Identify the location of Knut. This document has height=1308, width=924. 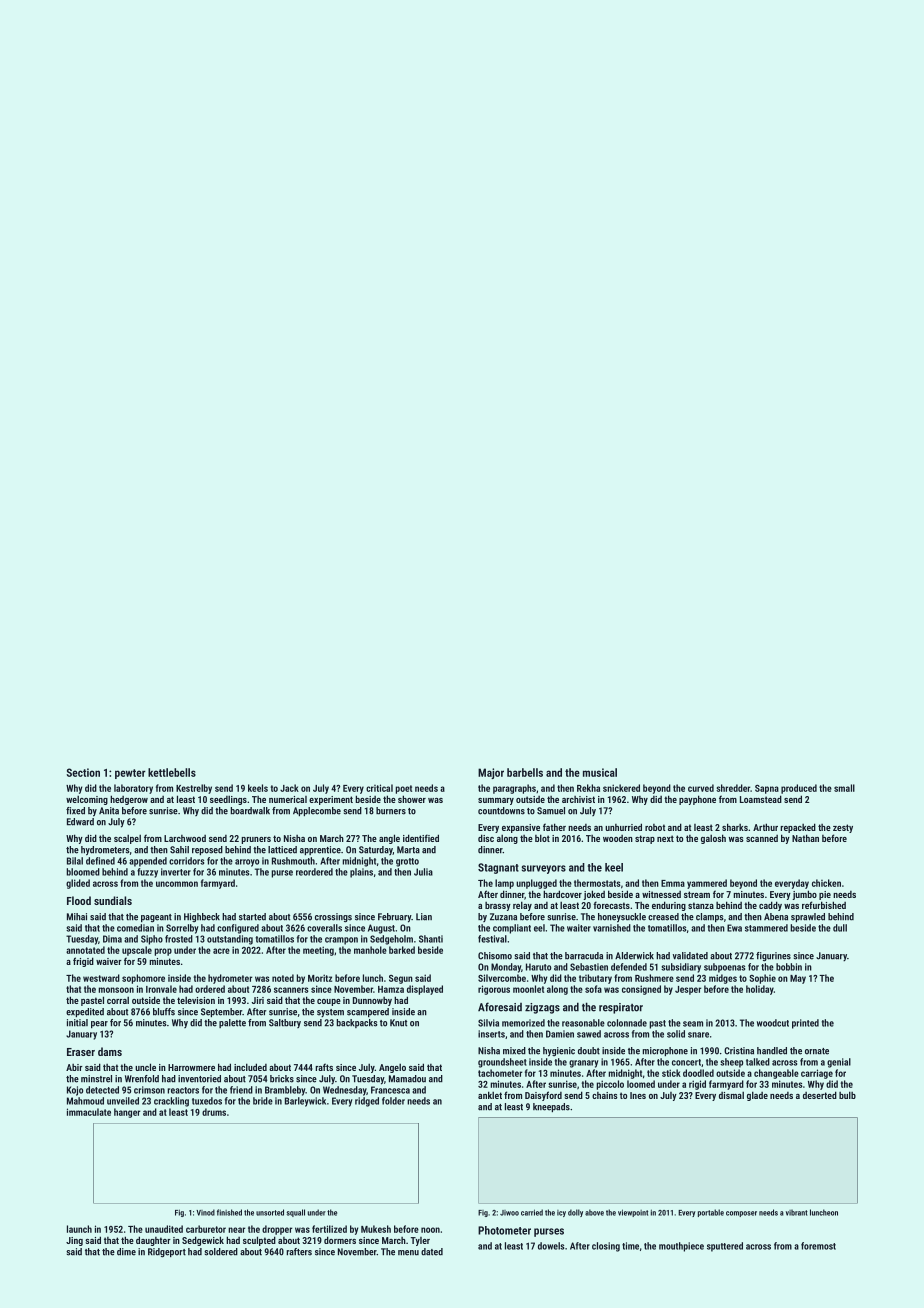
(398, 1023).
